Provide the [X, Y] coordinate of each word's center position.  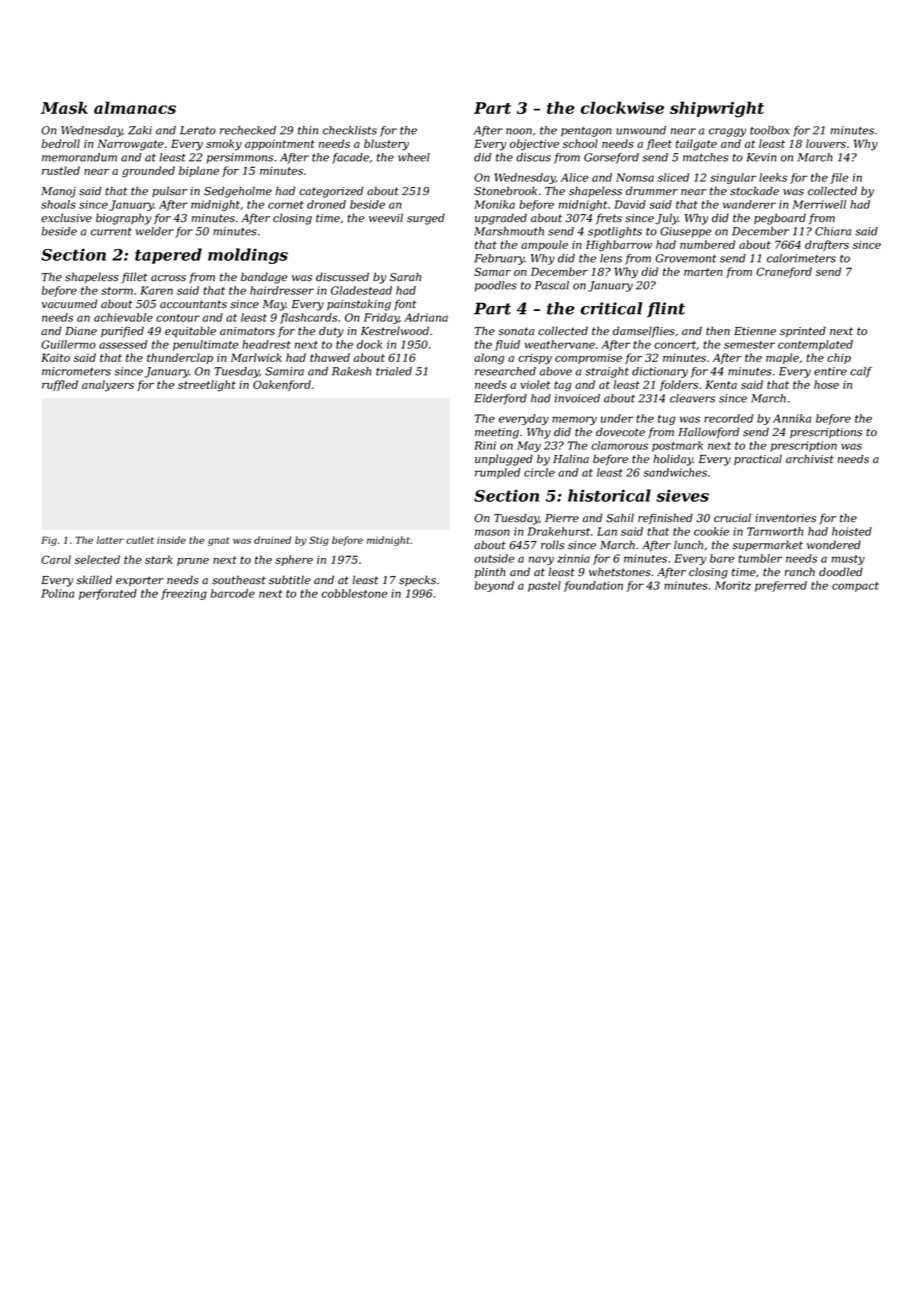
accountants [193, 304]
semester [749, 345]
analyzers [108, 386]
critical [611, 308]
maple [782, 358]
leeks [773, 177]
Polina [57, 593]
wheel [414, 157]
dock [369, 344]
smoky [224, 145]
